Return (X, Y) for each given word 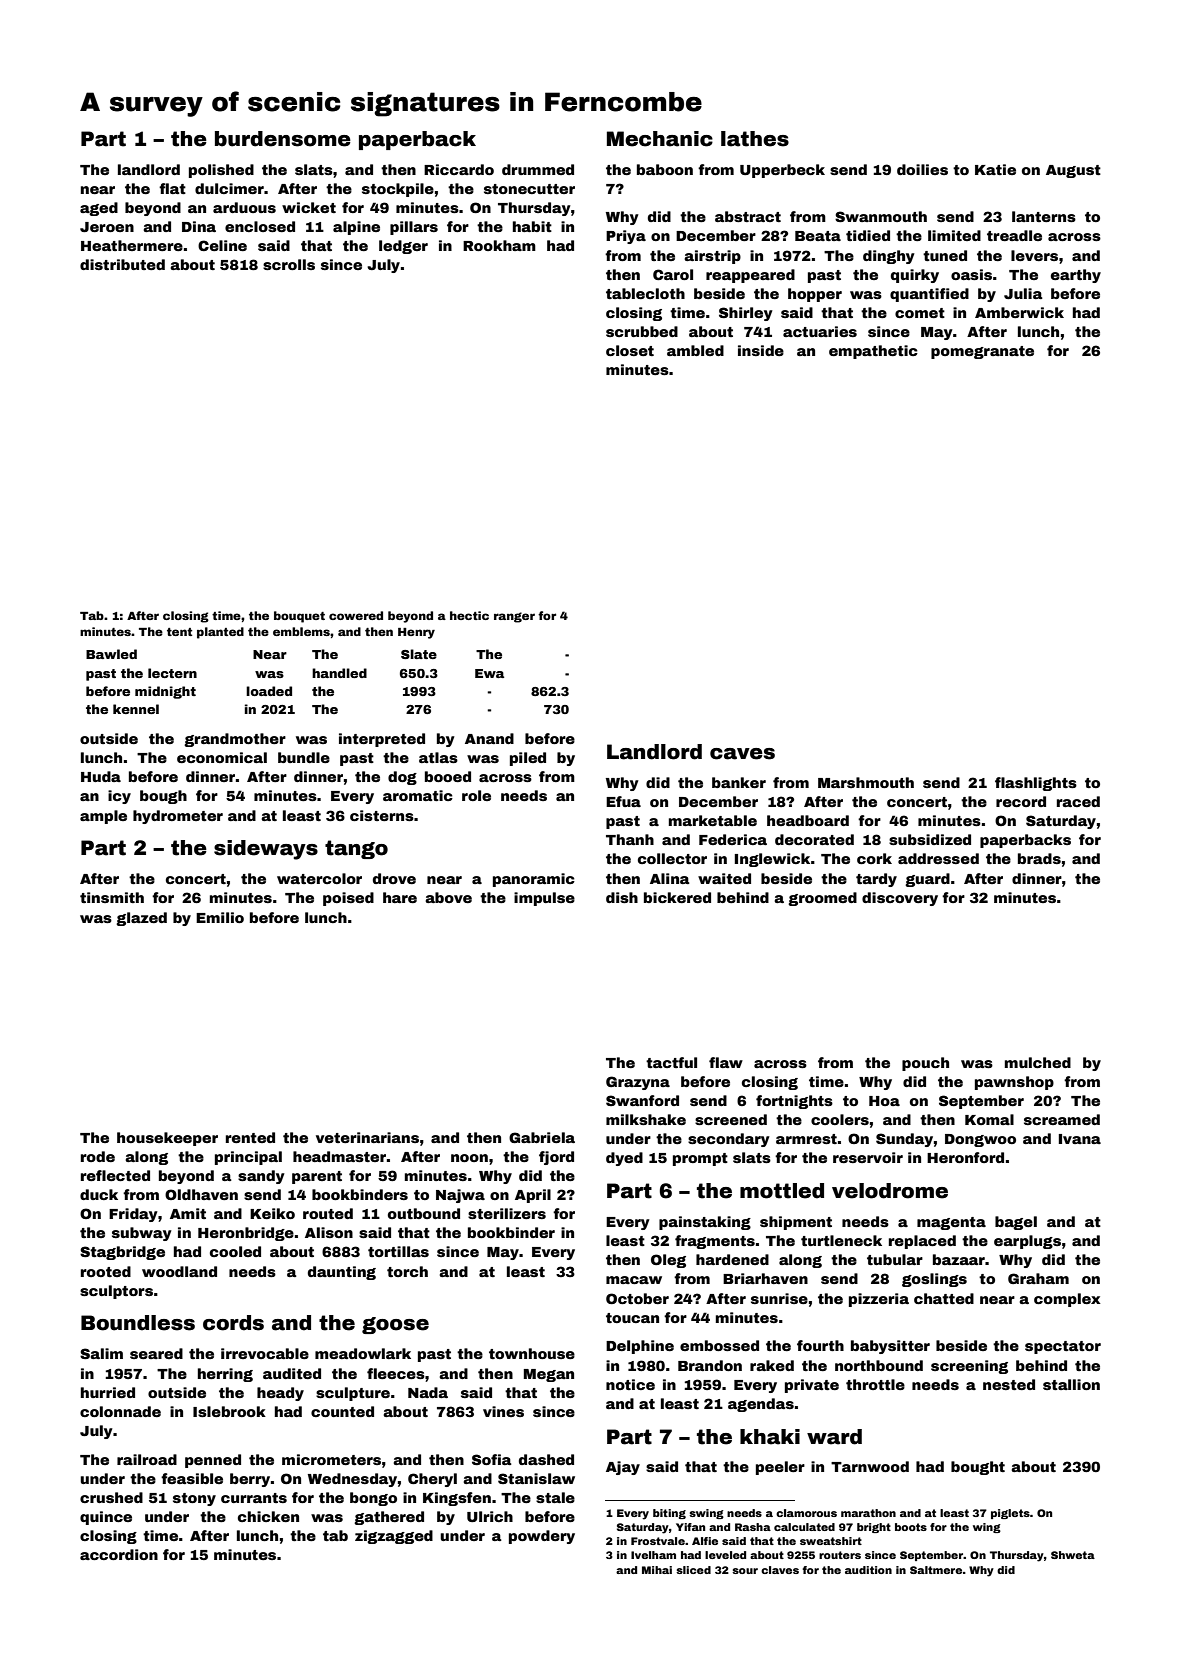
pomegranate (982, 352)
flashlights (1036, 784)
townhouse (532, 1353)
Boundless (138, 1323)
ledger (403, 247)
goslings (934, 1280)
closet (630, 350)
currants (254, 1498)
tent (179, 632)
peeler (780, 1468)
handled (339, 673)
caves (742, 754)
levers (1034, 255)
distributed (122, 264)
